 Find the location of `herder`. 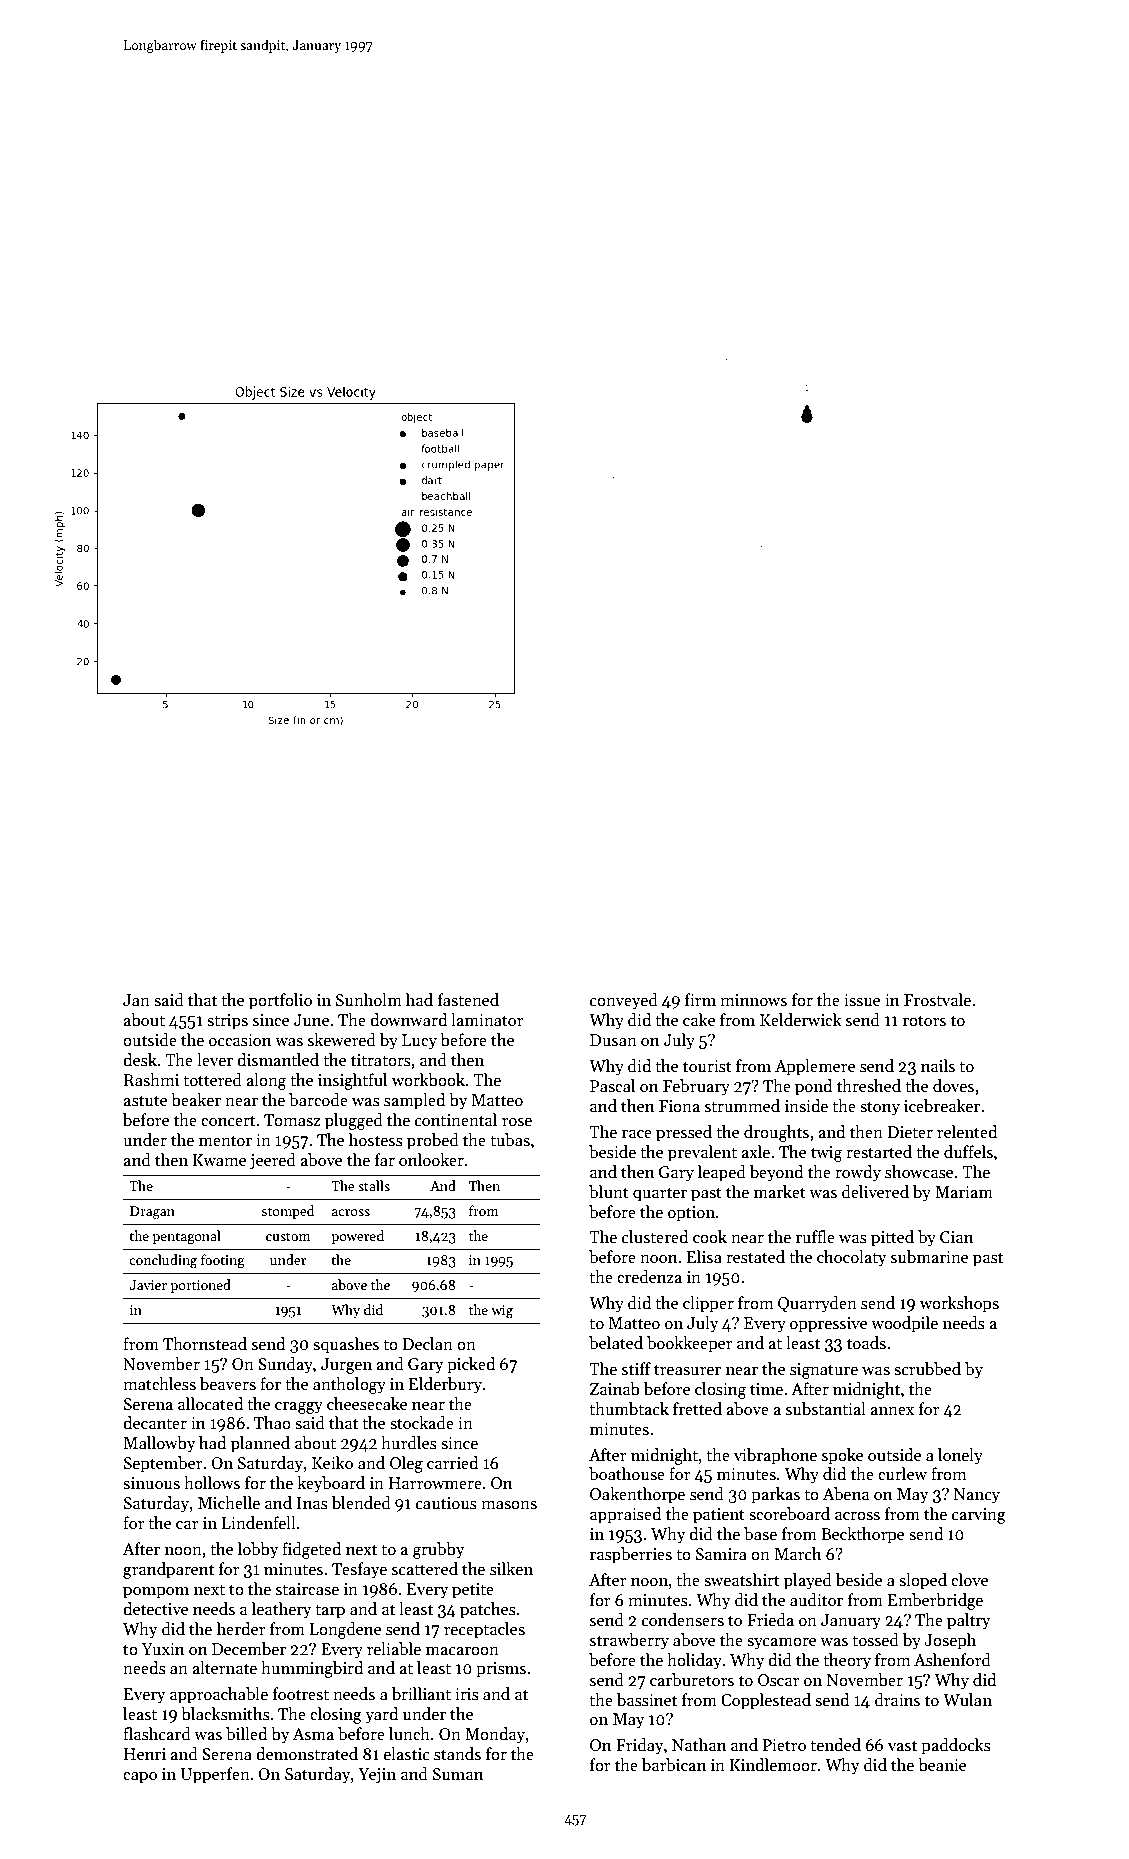

herder is located at coordinates (241, 1629).
